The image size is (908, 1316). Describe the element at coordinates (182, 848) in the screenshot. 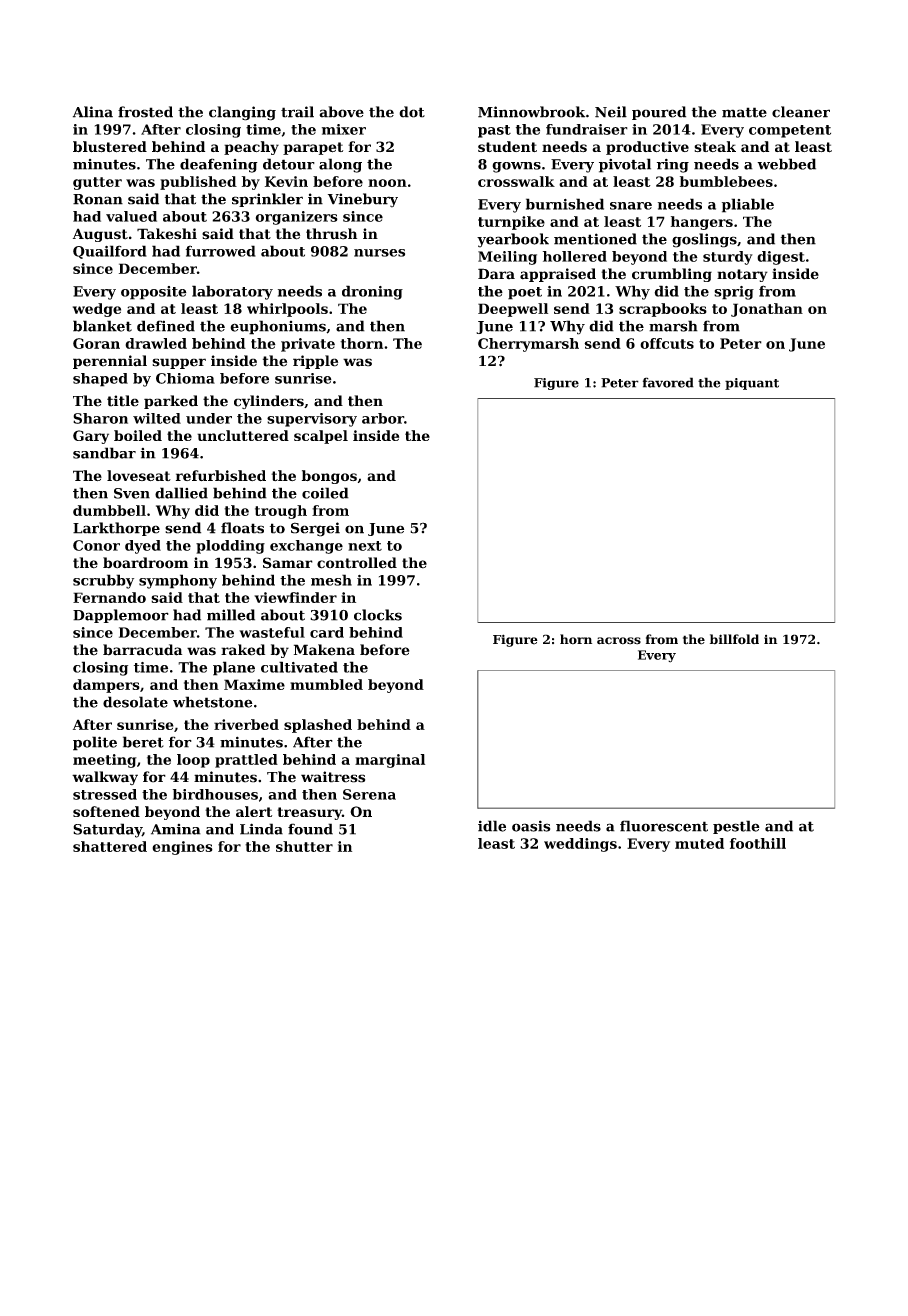

I see `engines` at that location.
